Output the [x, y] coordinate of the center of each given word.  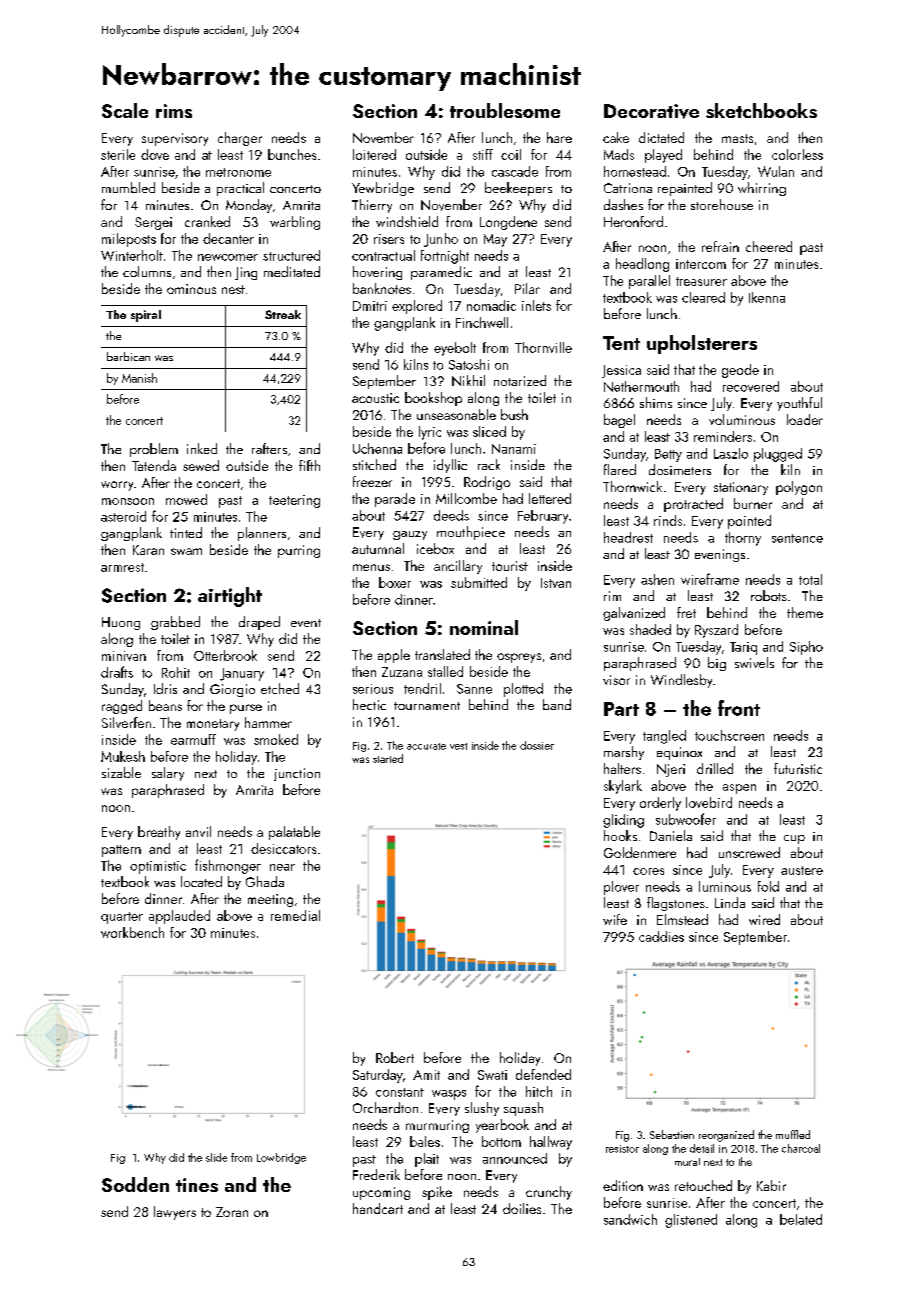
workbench [132, 932]
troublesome [505, 110]
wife [615, 919]
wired [764, 919]
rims [174, 111]
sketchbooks [761, 110]
